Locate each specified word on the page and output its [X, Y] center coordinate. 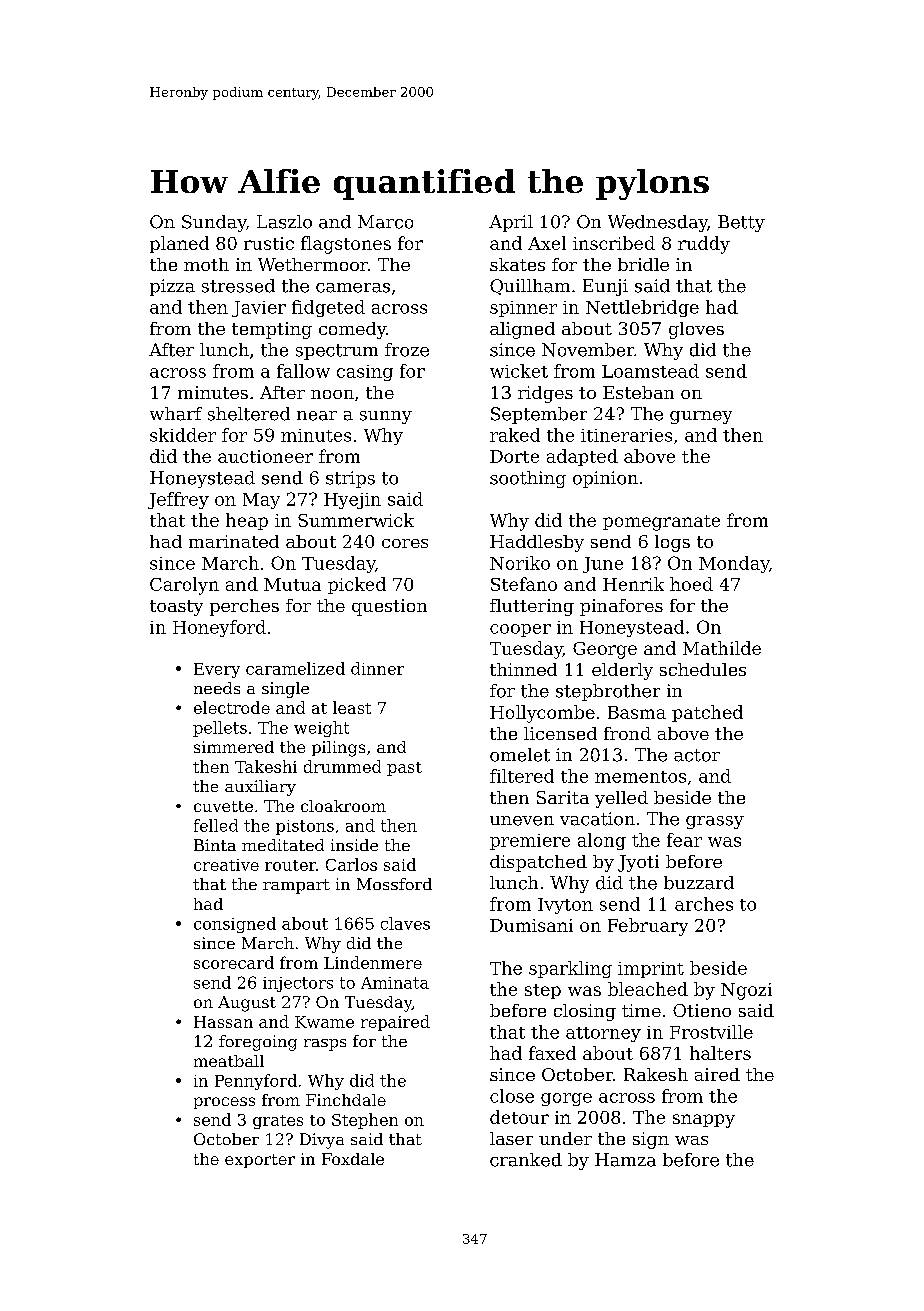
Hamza [625, 1160]
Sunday [214, 223]
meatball [229, 1061]
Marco [385, 222]
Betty [741, 223]
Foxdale [353, 1159]
